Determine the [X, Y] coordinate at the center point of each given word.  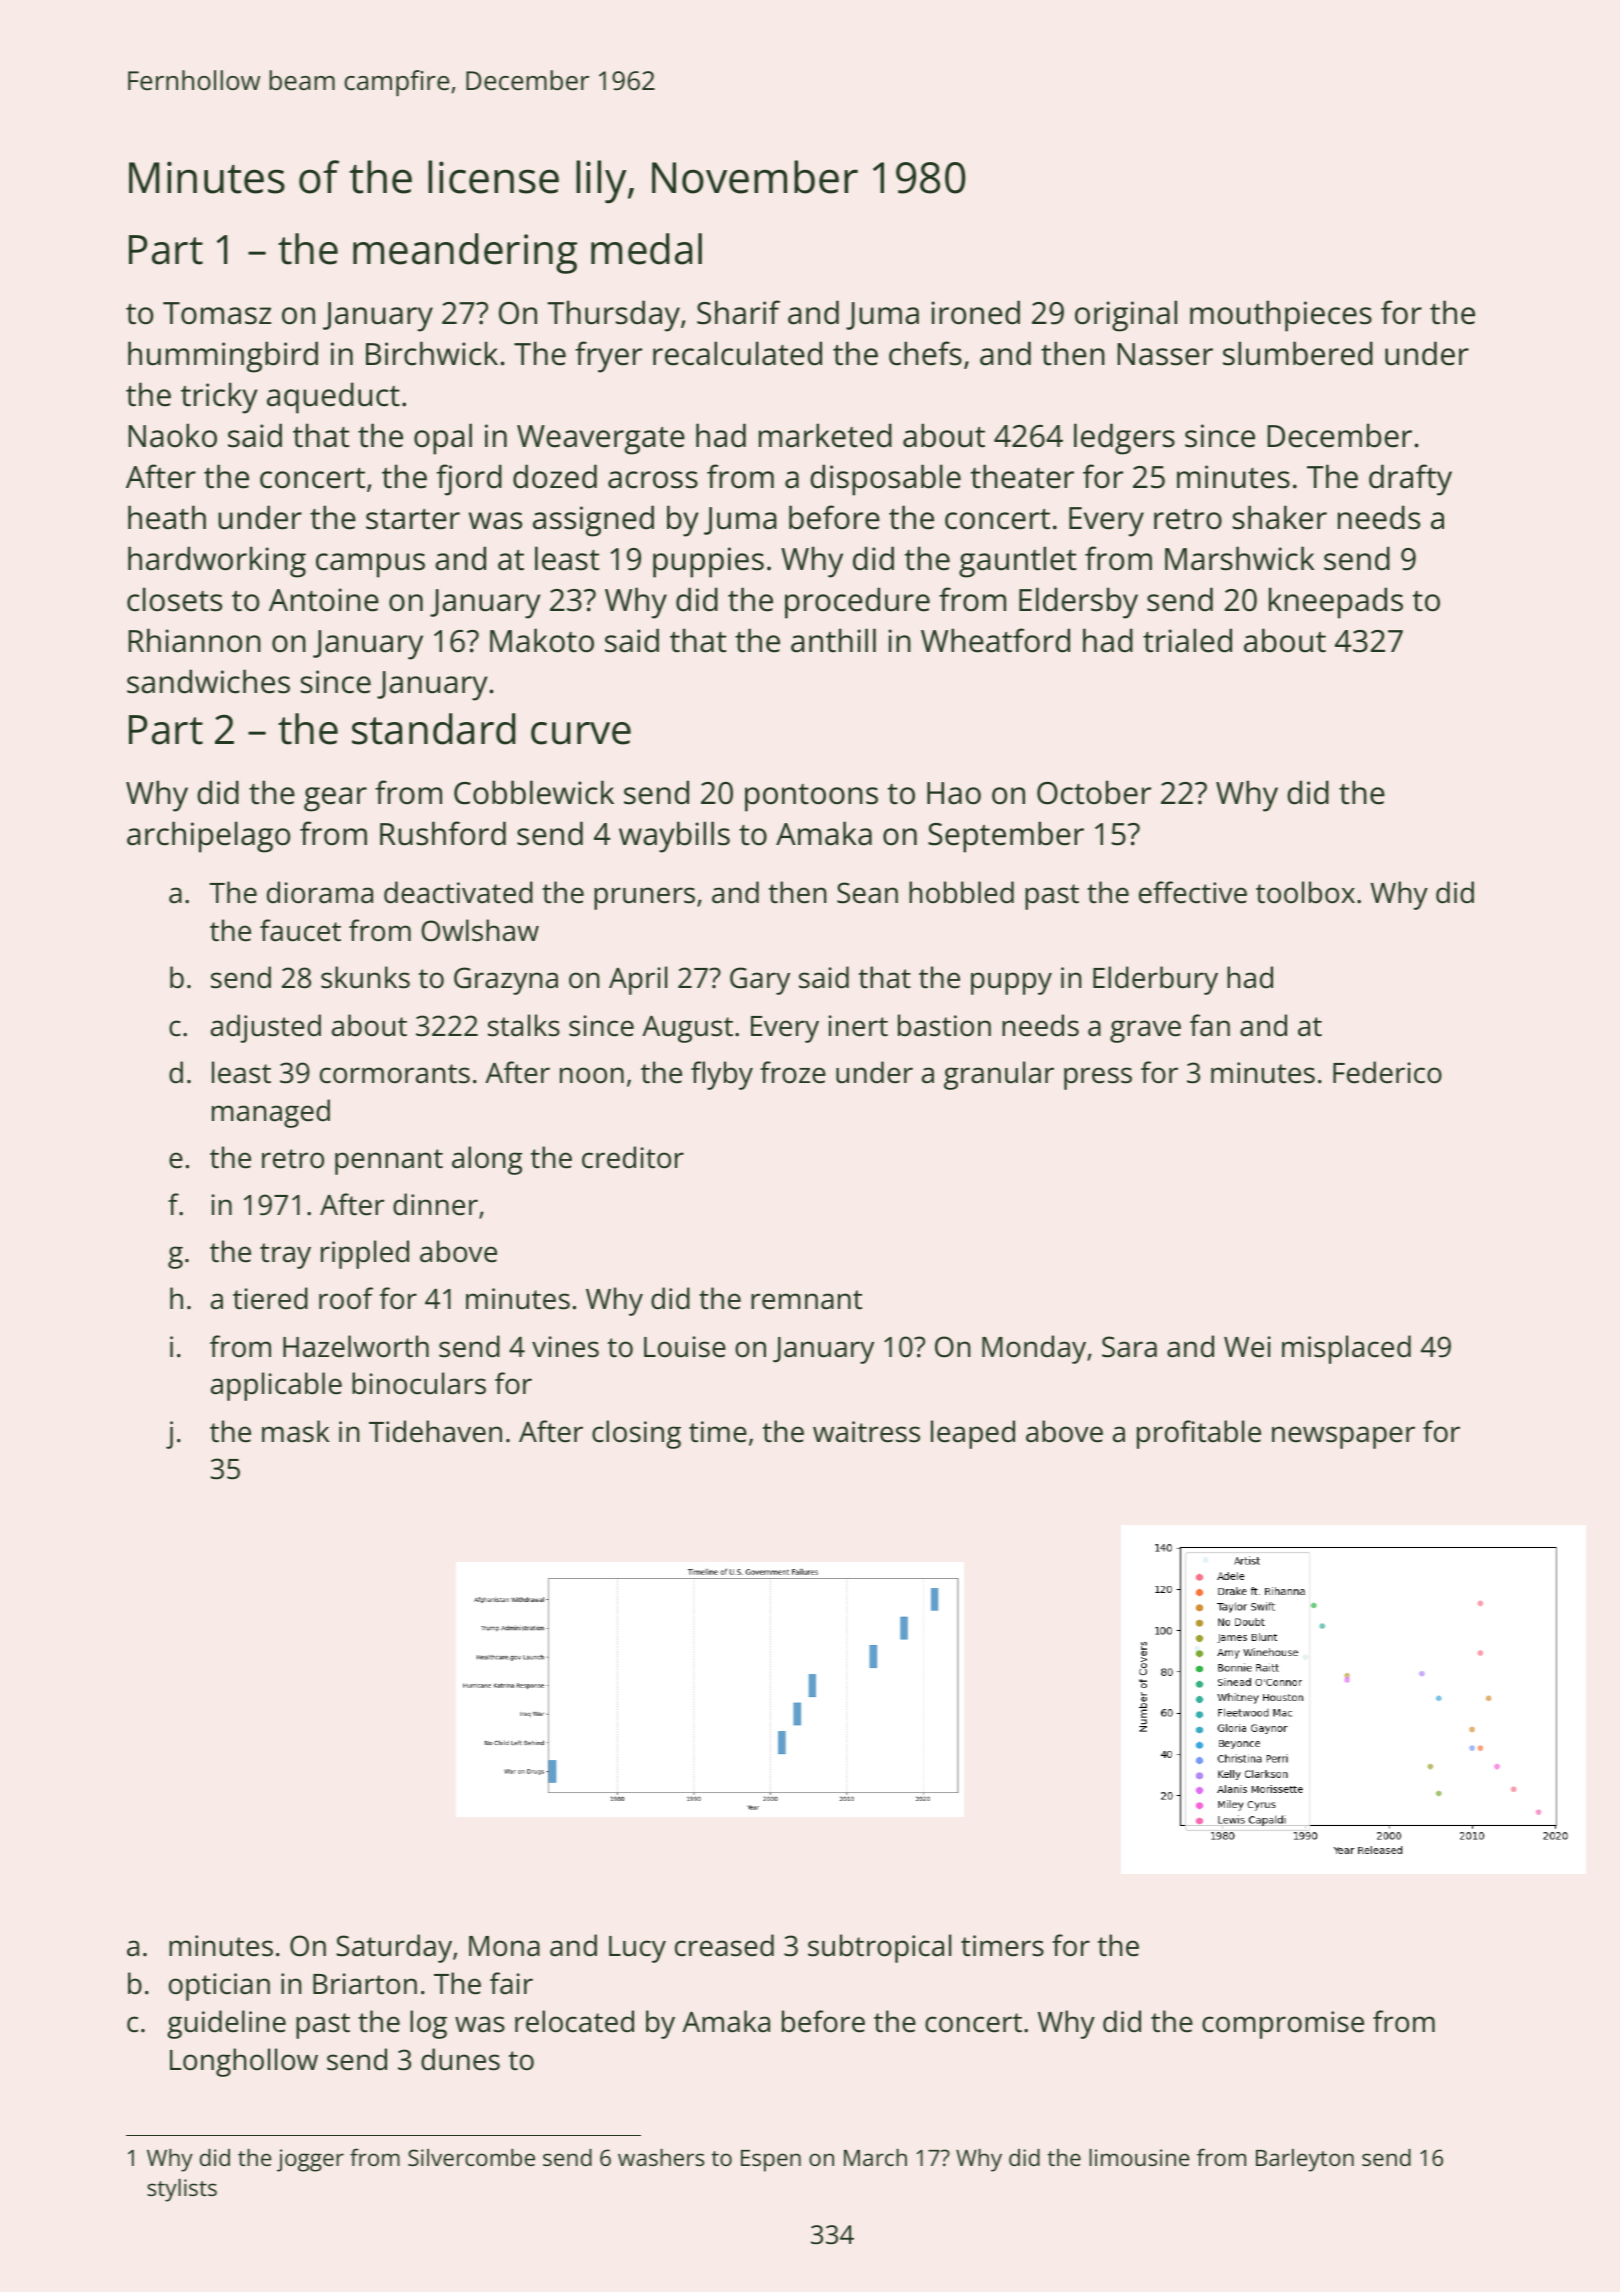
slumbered [1298, 353]
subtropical [879, 1948]
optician [219, 1987]
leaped [973, 1434]
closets [174, 599]
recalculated [737, 353]
